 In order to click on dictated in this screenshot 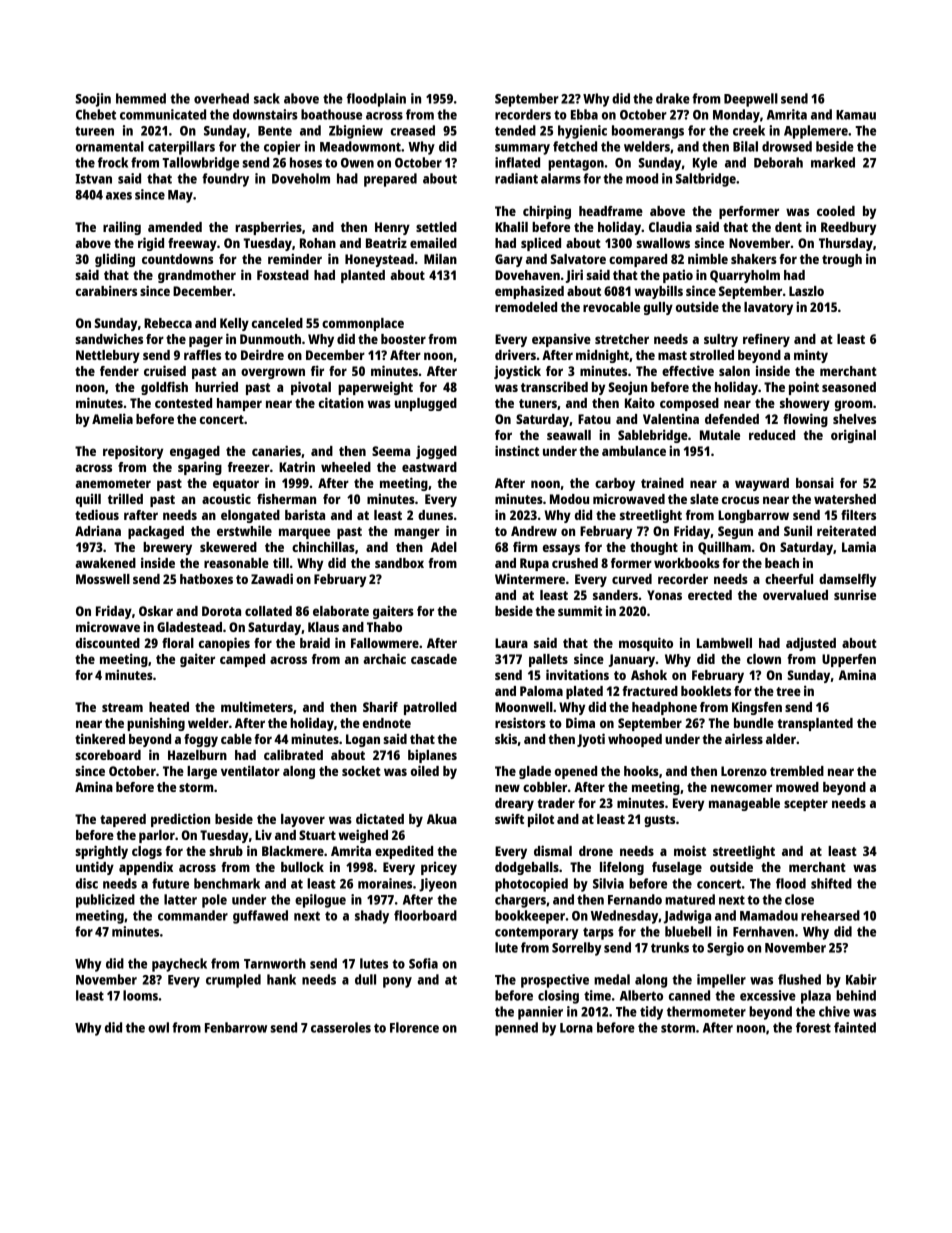, I will do `click(380, 819)`.
